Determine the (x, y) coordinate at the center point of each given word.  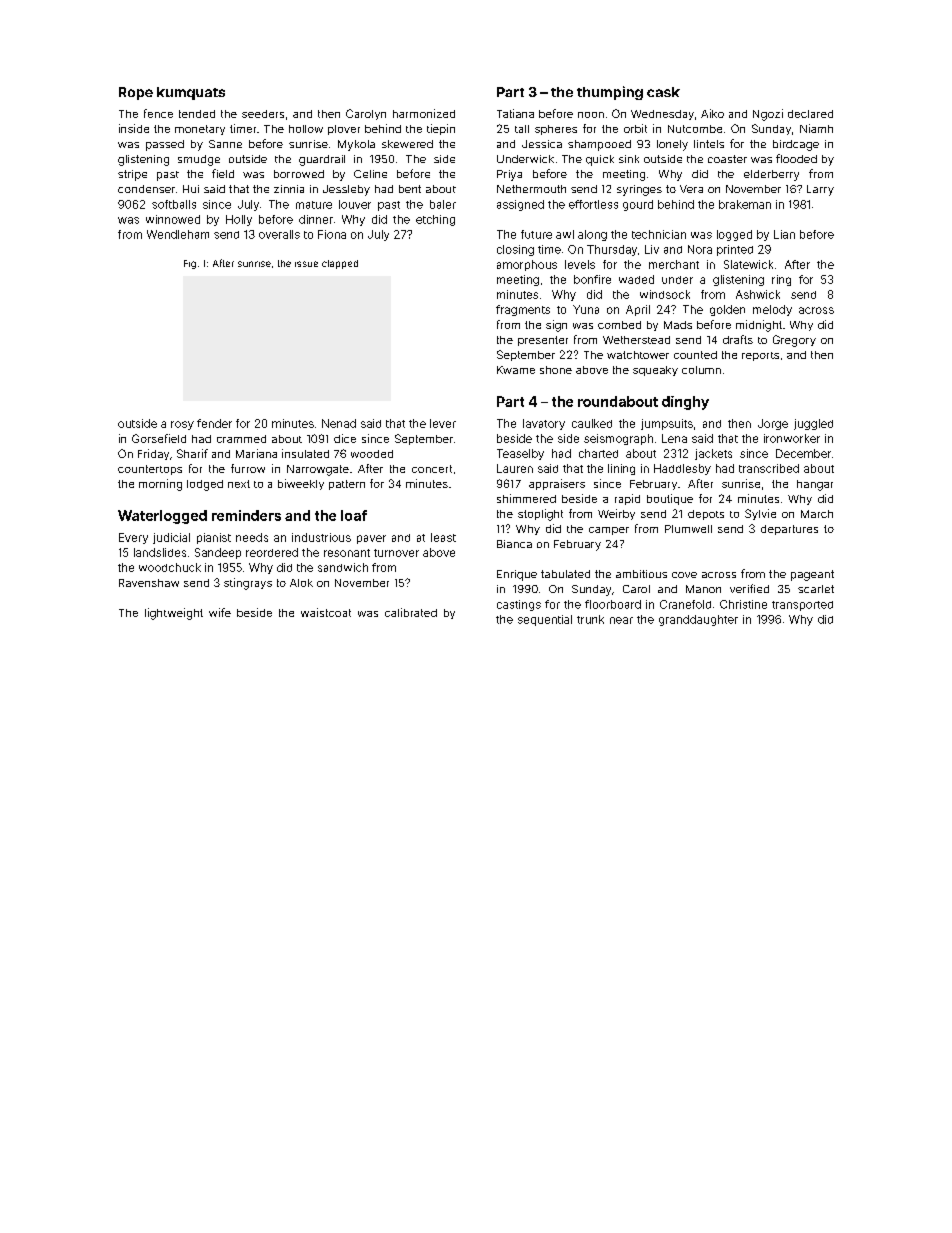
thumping (610, 93)
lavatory (544, 424)
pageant (812, 575)
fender (214, 423)
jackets (713, 454)
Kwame (516, 370)
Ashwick (758, 294)
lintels (709, 144)
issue (306, 264)
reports (760, 356)
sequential (545, 620)
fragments (523, 310)
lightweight (174, 614)
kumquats (191, 93)
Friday (153, 454)
